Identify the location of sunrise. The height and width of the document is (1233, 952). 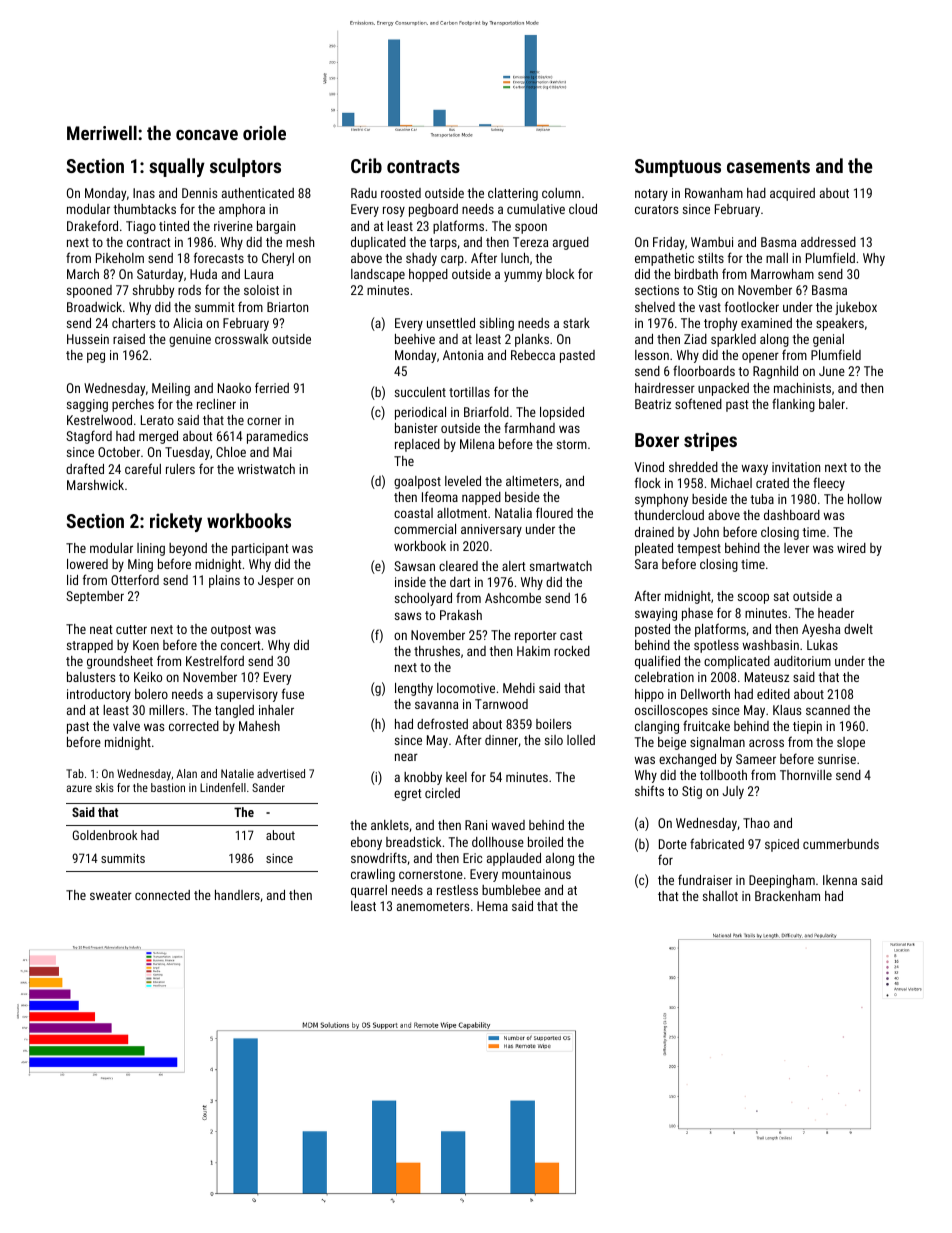
(837, 759).
